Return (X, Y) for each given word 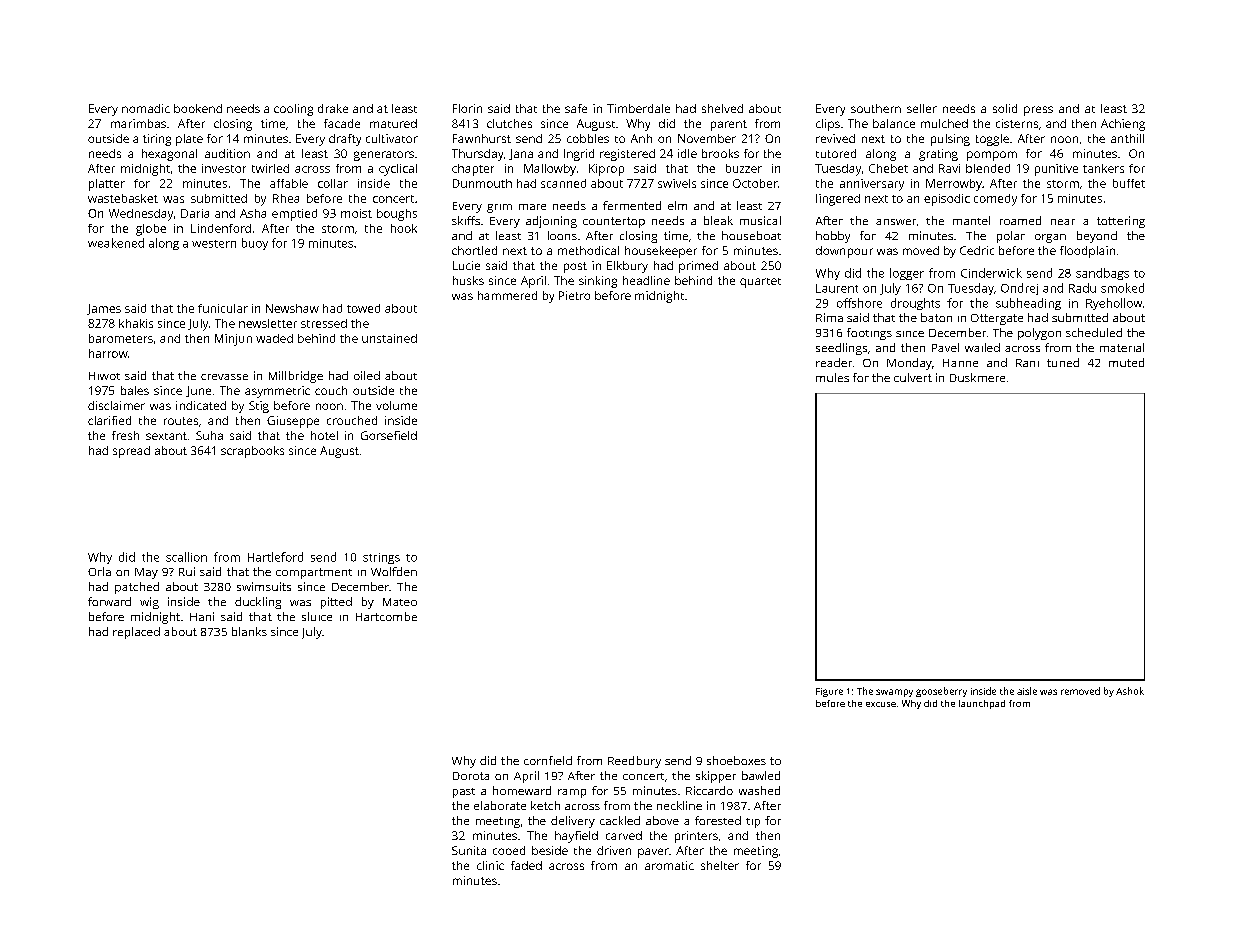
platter (107, 185)
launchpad (982, 704)
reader (834, 362)
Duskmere (977, 377)
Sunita (469, 850)
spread (131, 452)
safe (576, 108)
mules (832, 377)
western (214, 244)
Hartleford (275, 557)
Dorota (471, 776)
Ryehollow (1114, 304)
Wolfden (394, 571)
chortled (474, 250)
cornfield (548, 760)
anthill (1127, 138)
